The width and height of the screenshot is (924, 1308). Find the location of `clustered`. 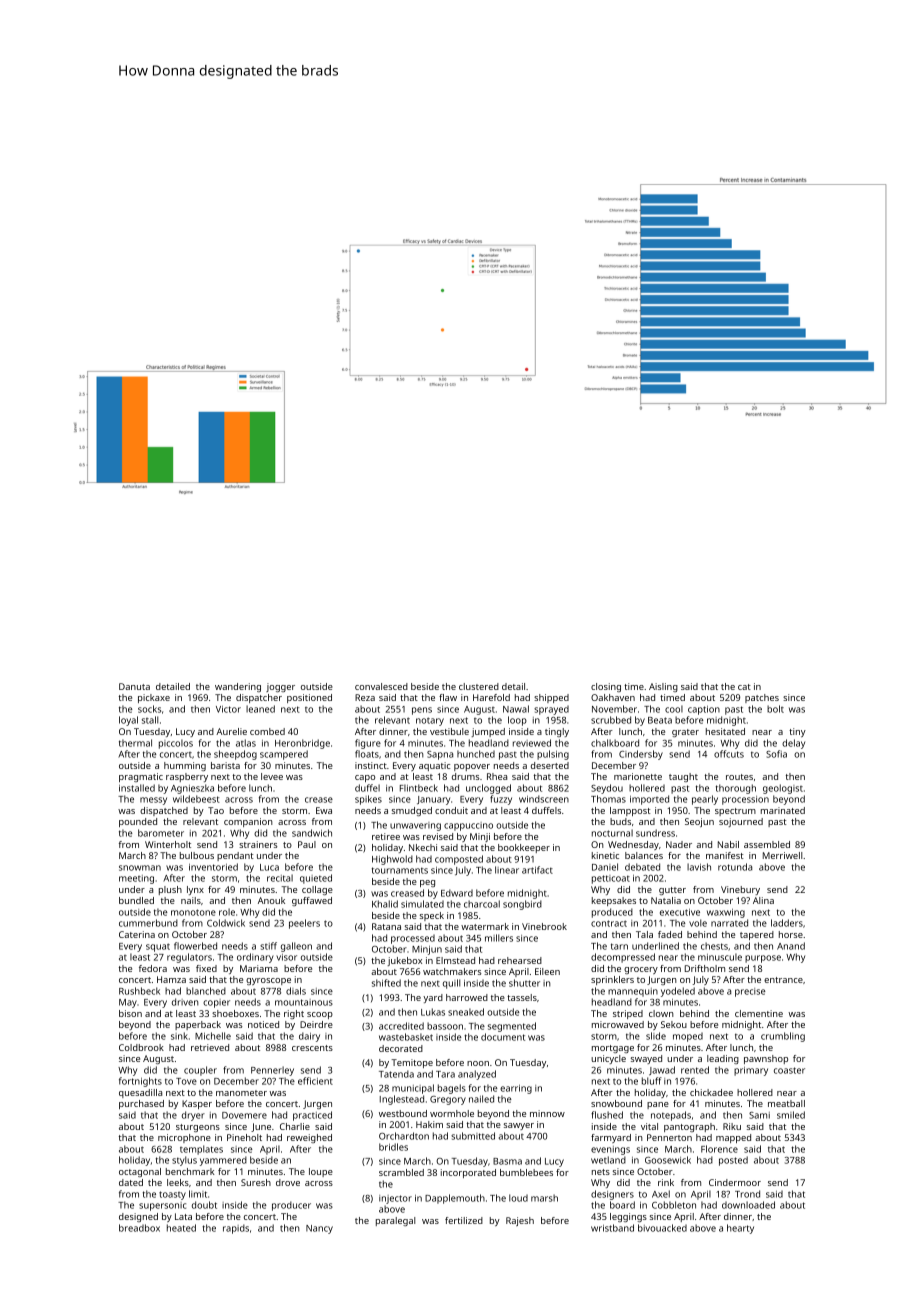

clustered is located at coordinates (479, 686).
